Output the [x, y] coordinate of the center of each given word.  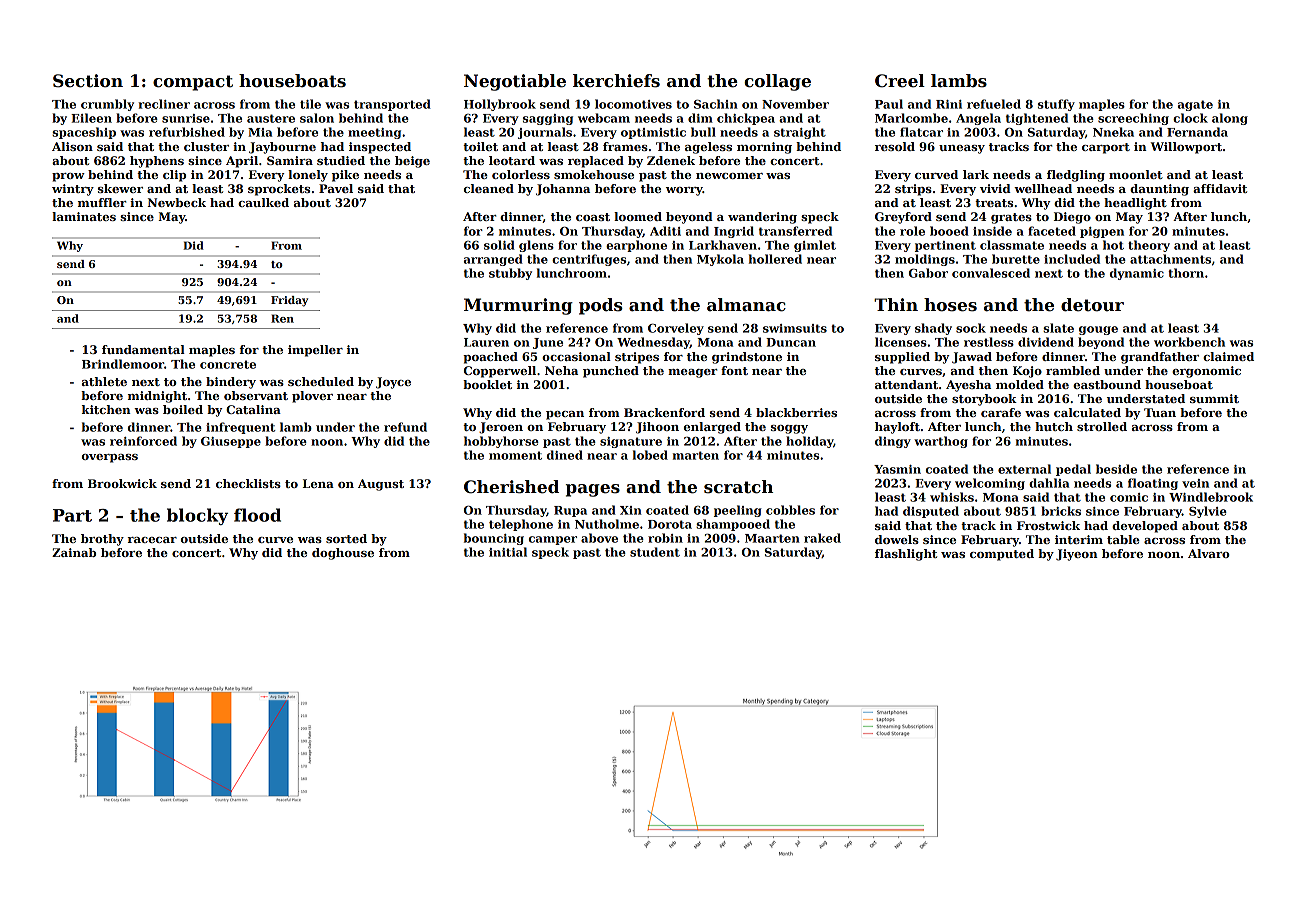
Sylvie [1208, 512]
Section [88, 81]
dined [565, 455]
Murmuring [518, 306]
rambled [1073, 370]
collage [777, 82]
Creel [900, 81]
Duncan [791, 342]
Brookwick [122, 483]
